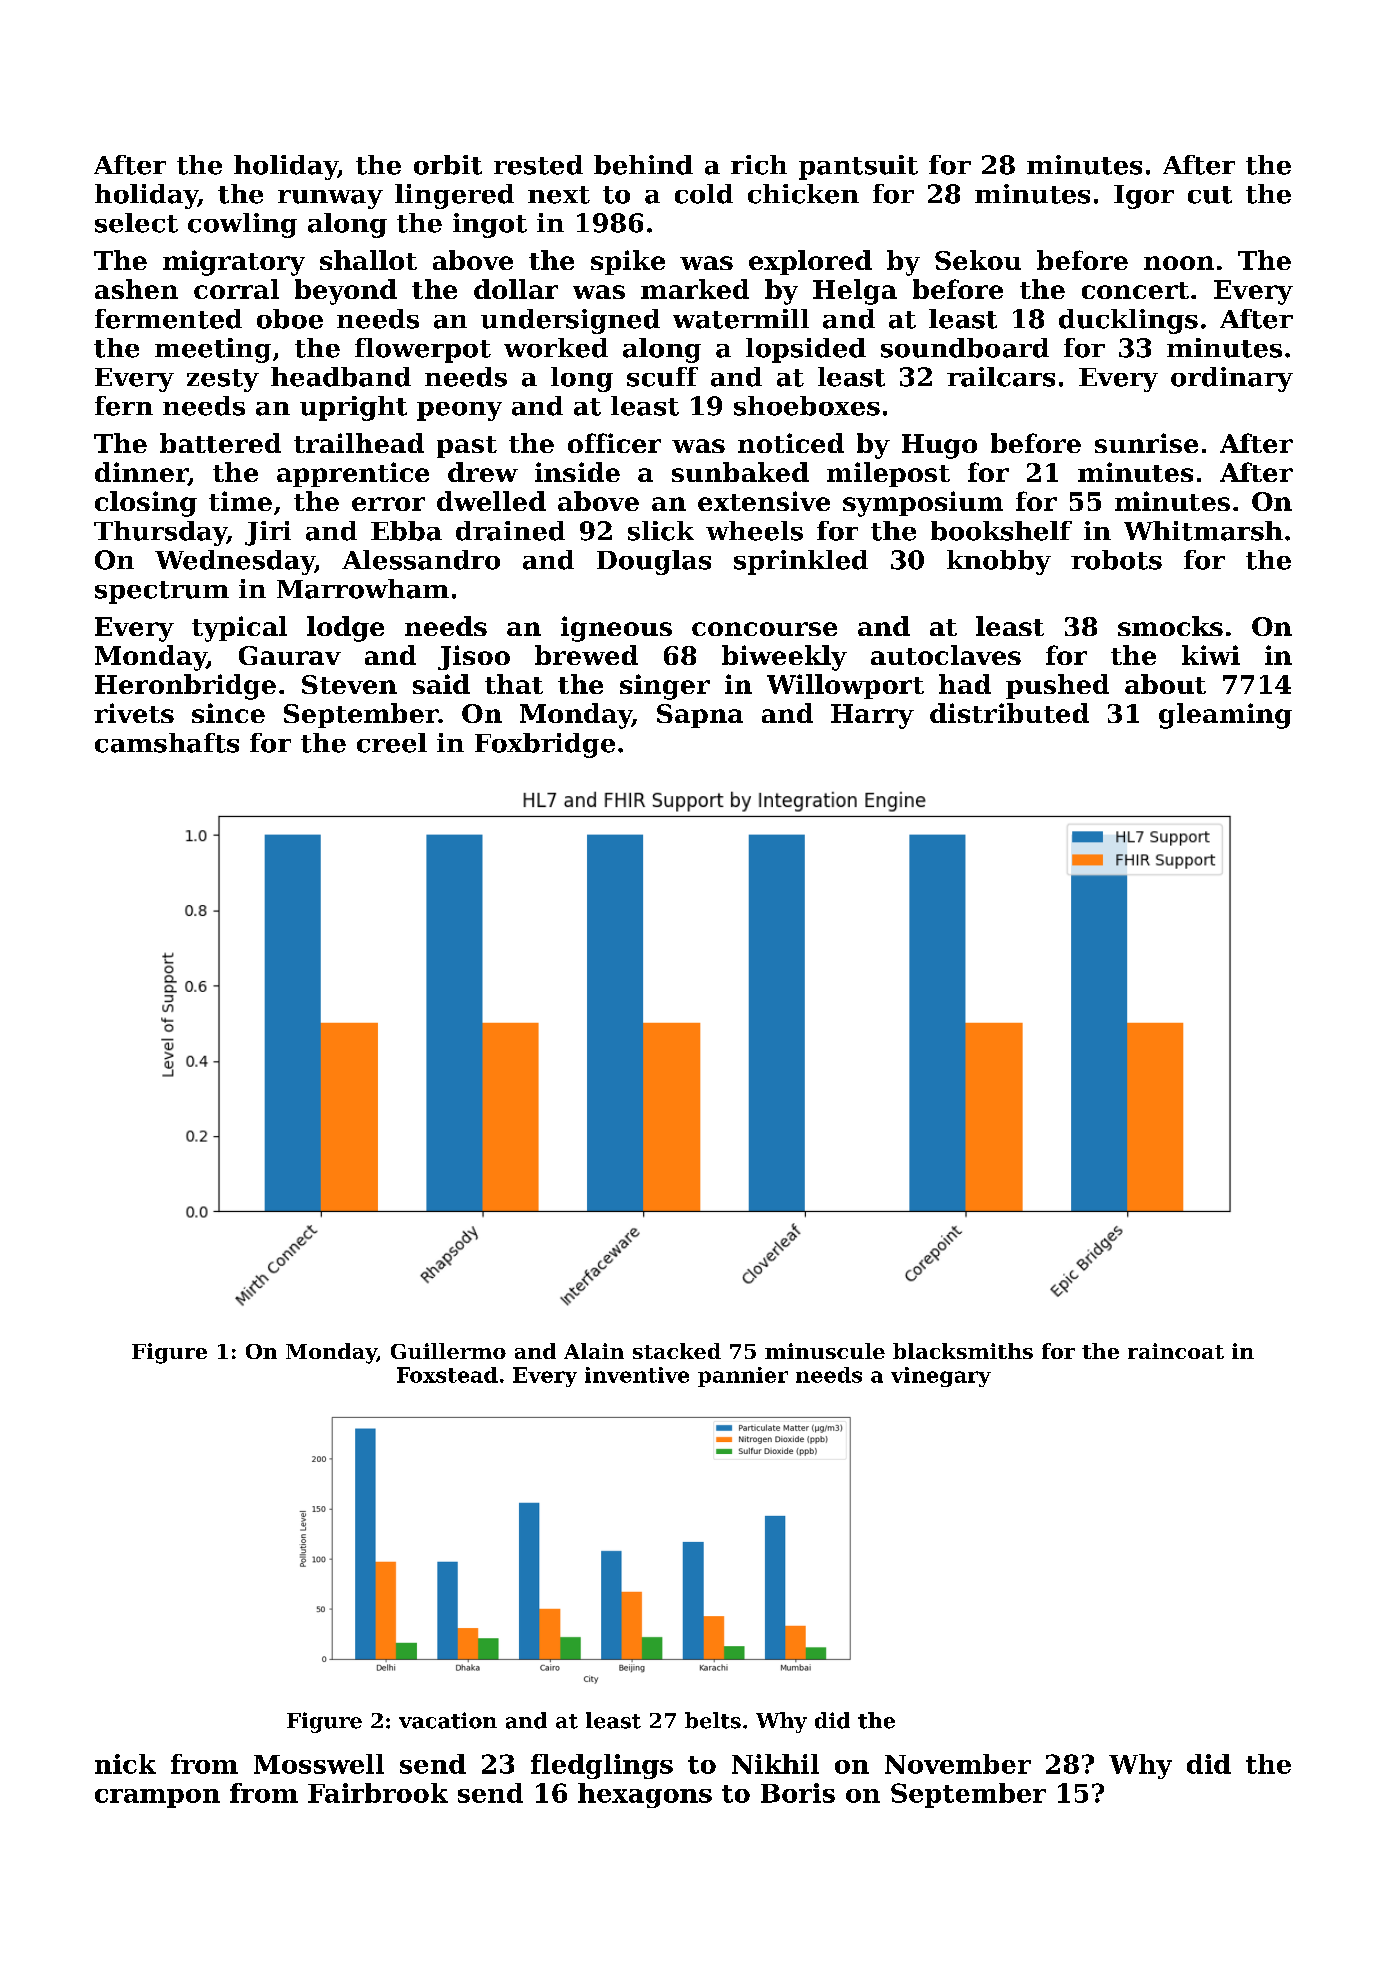 The width and height of the screenshot is (1386, 1969). What do you see at coordinates (798, 1793) in the screenshot?
I see `Boris` at bounding box center [798, 1793].
